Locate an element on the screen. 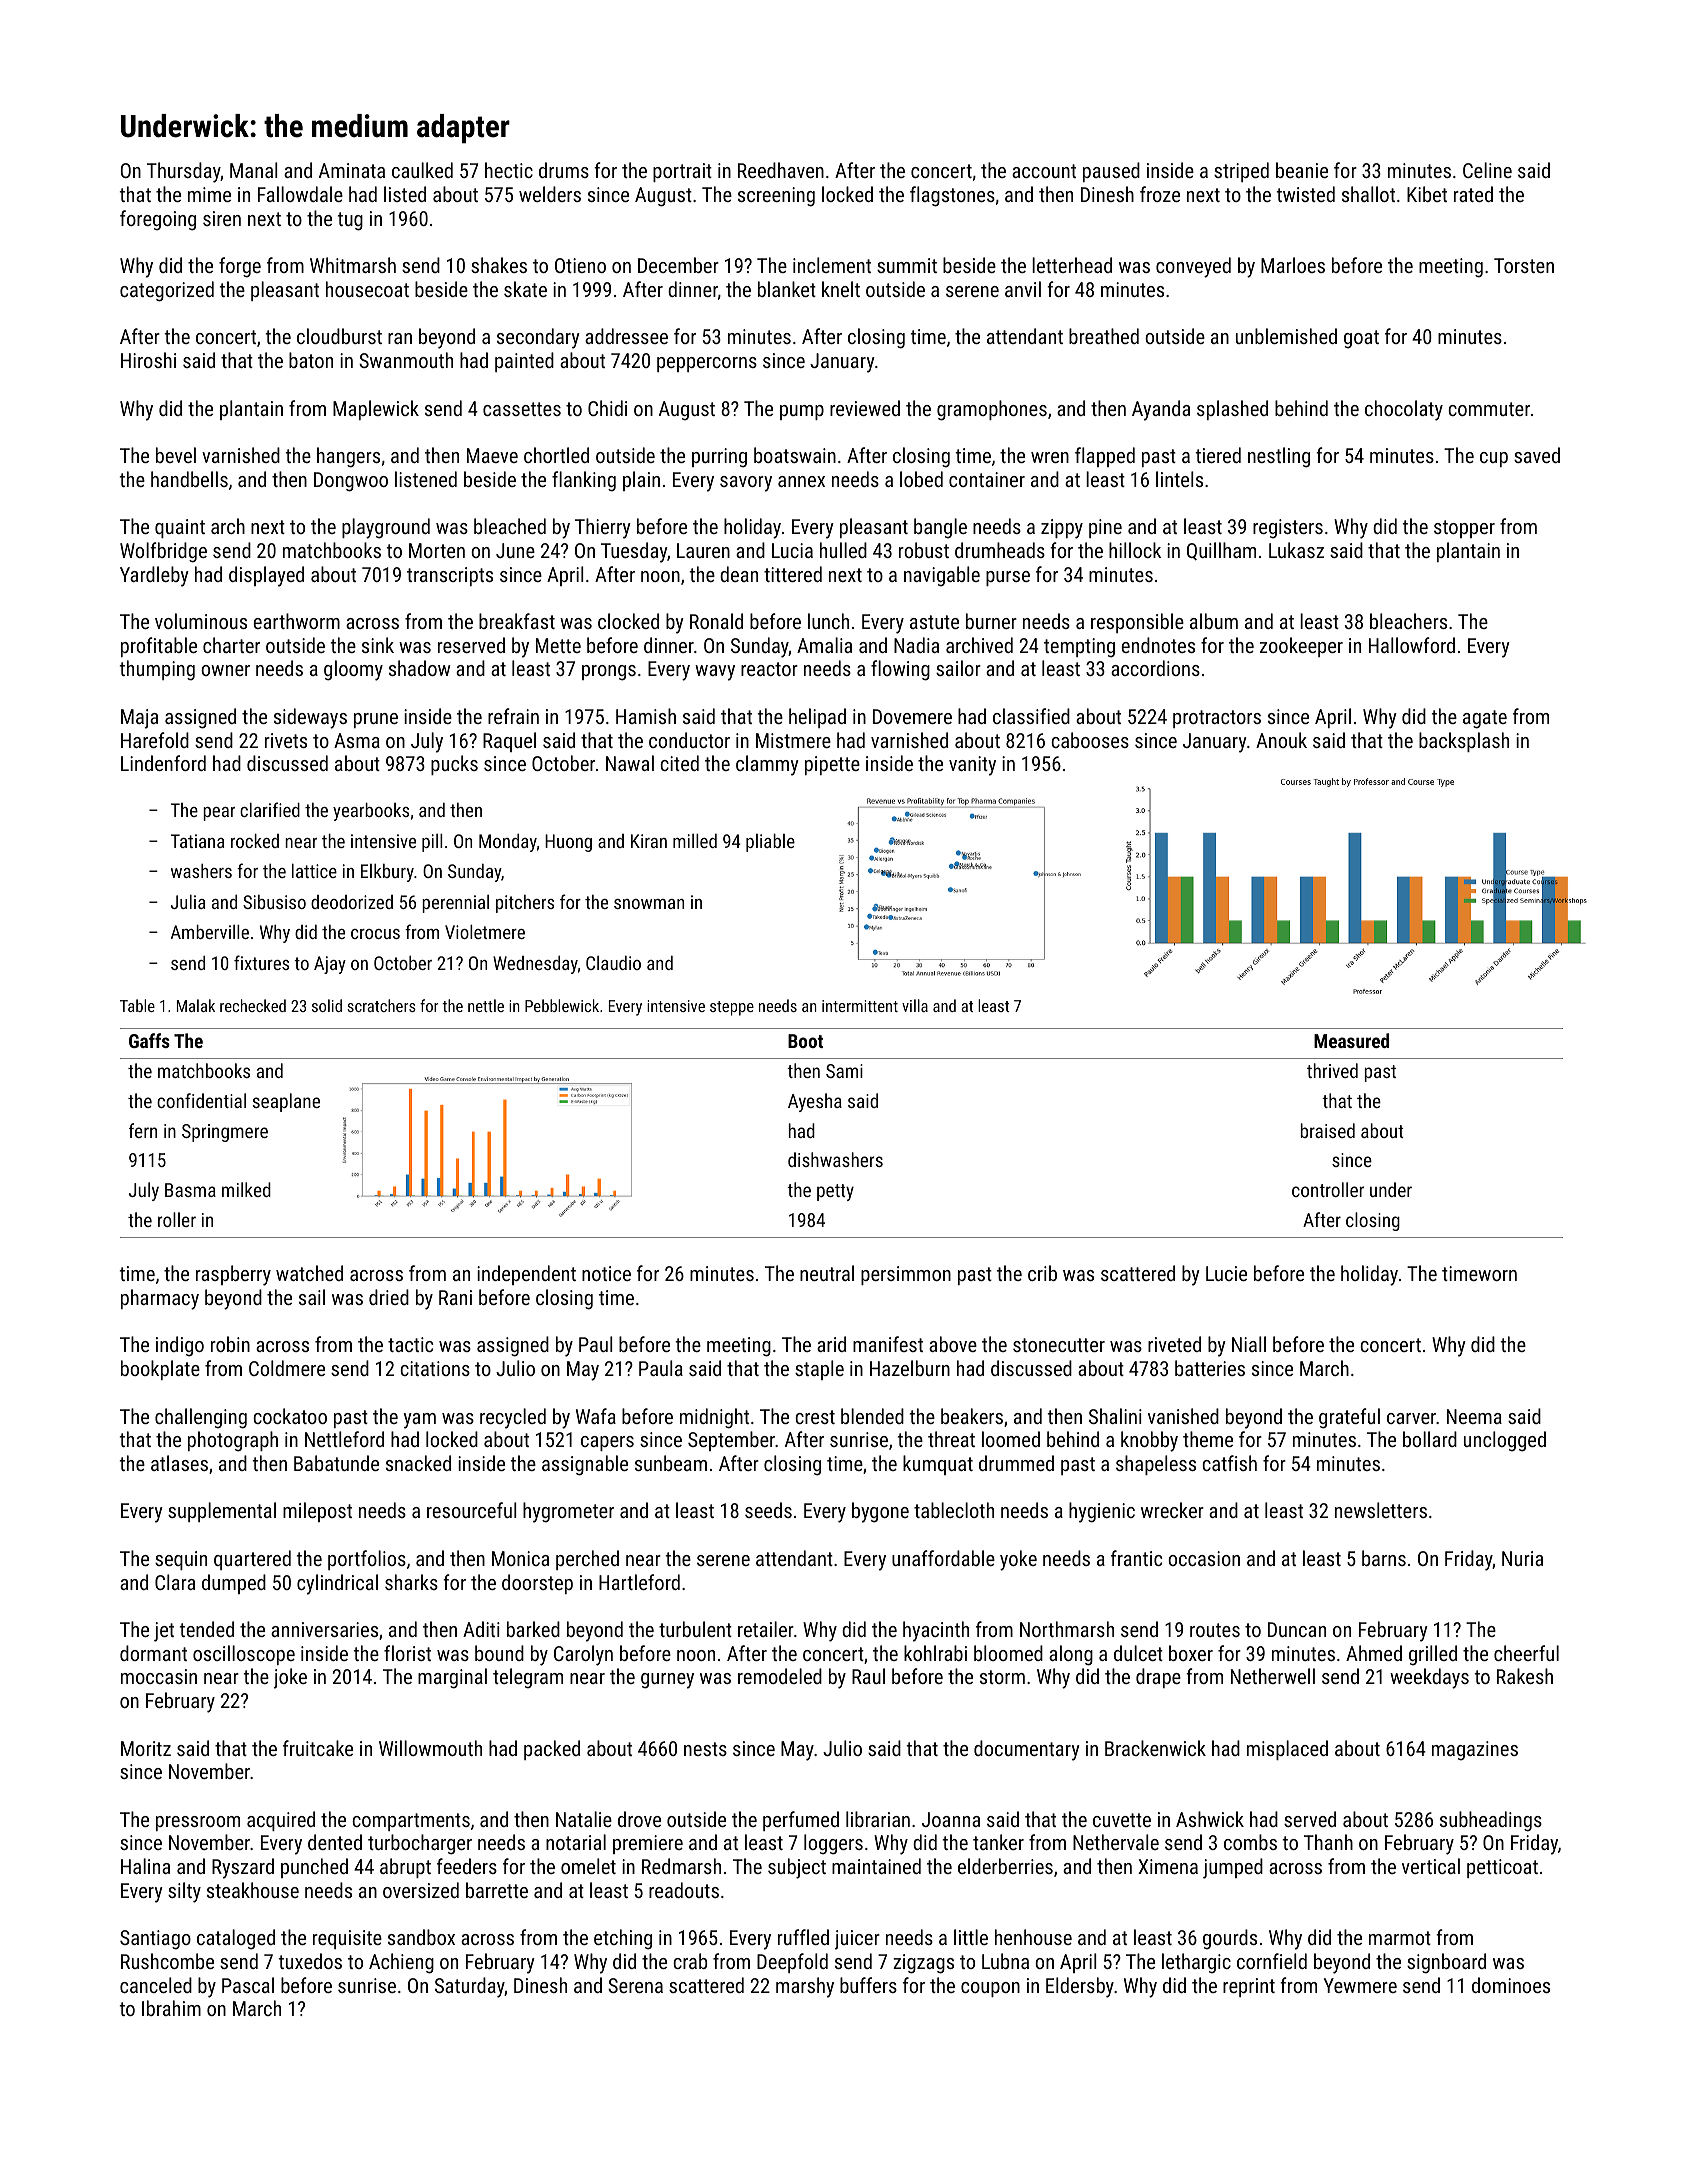 The width and height of the screenshot is (1683, 2178). sandbox is located at coordinates (421, 1937).
